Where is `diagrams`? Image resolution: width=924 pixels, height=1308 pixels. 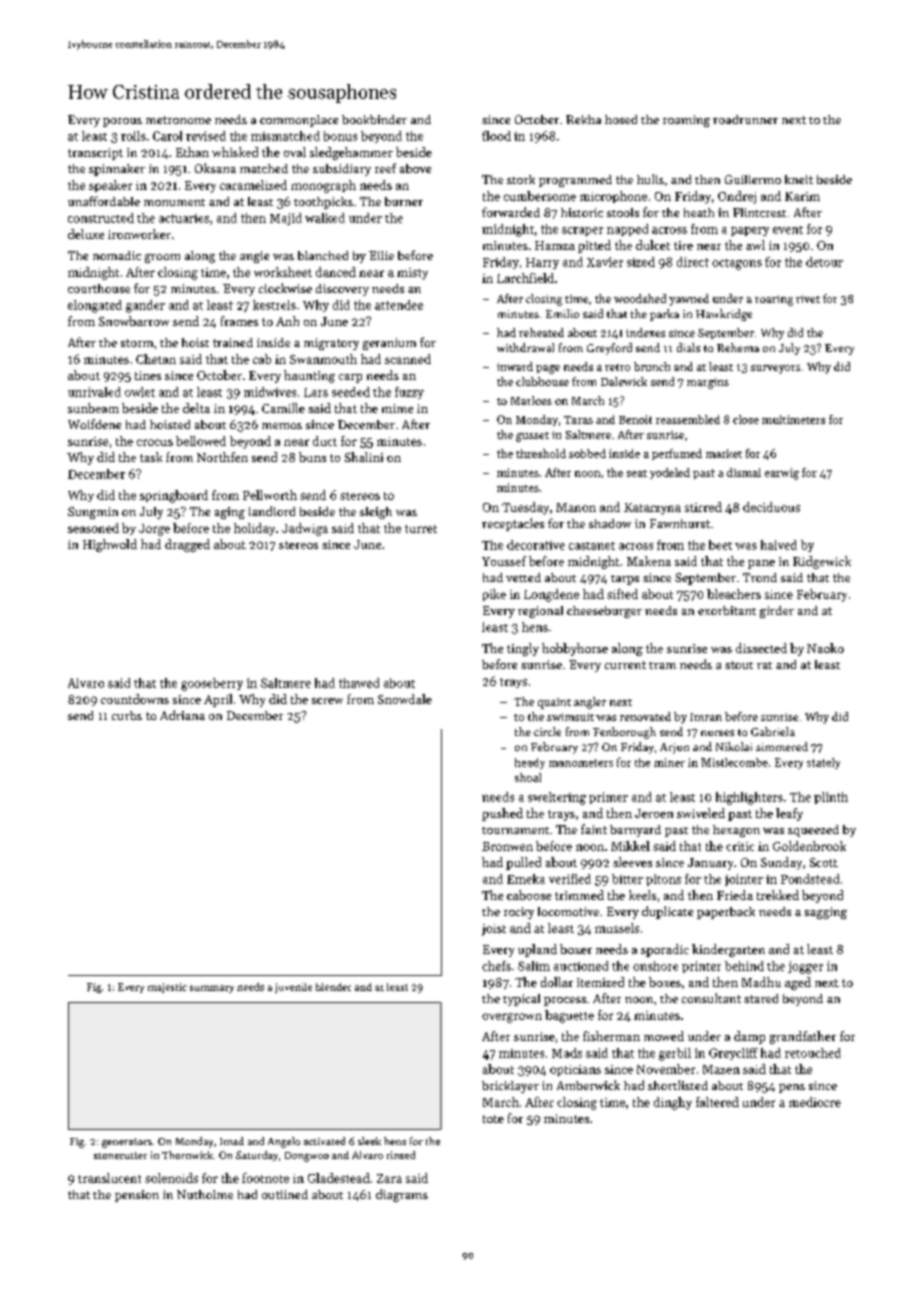 diagrams is located at coordinates (402, 1195).
